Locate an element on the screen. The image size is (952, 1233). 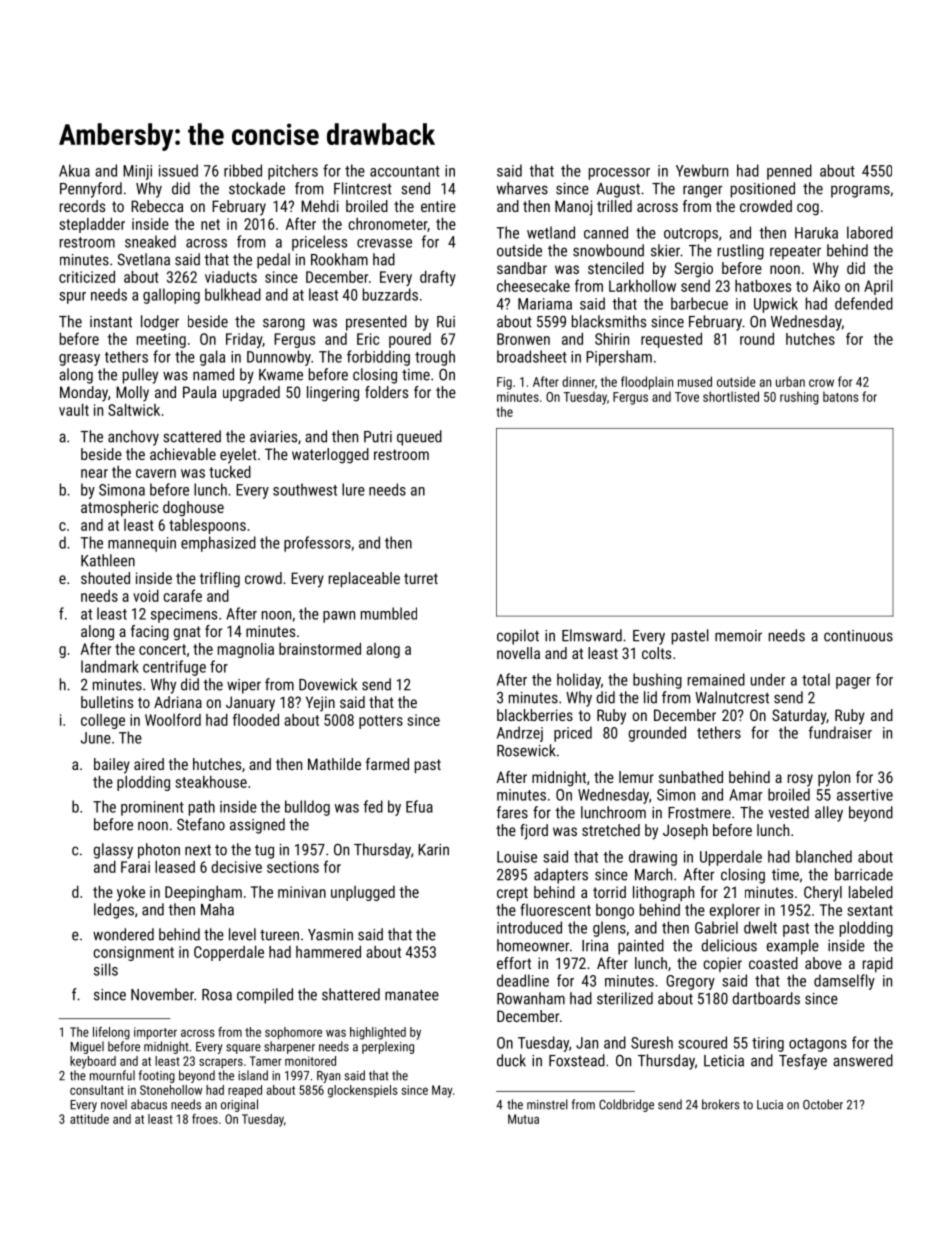
pager is located at coordinates (853, 683).
